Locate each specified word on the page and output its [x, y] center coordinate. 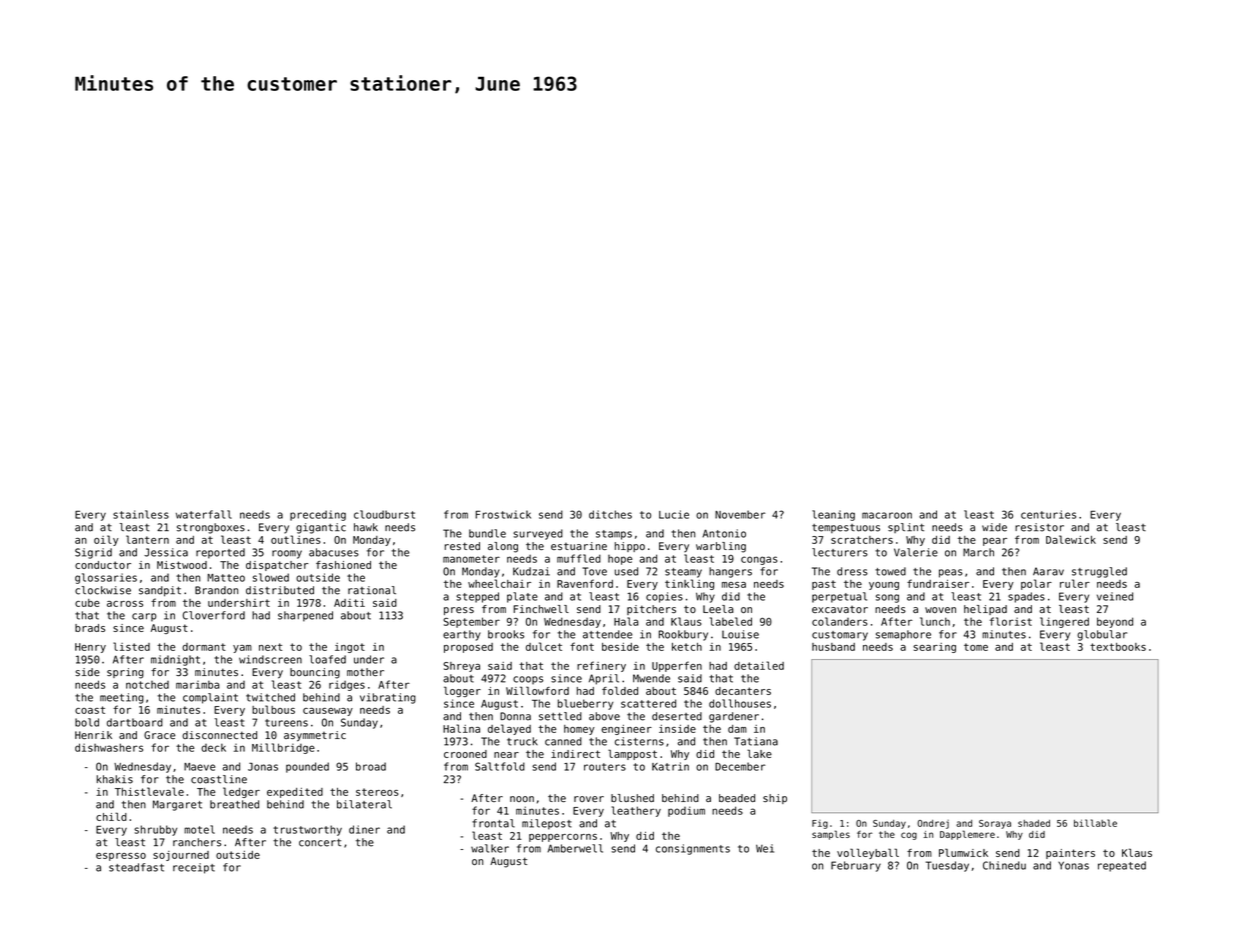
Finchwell [541, 609]
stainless [141, 514]
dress [852, 571]
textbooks [1118, 647]
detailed [759, 665]
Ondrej [933, 824]
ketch [687, 647]
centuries [1048, 514]
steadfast [136, 867]
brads [90, 628]
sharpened [305, 616]
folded [620, 690]
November [740, 514]
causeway [328, 712]
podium [686, 811]
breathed [234, 804]
